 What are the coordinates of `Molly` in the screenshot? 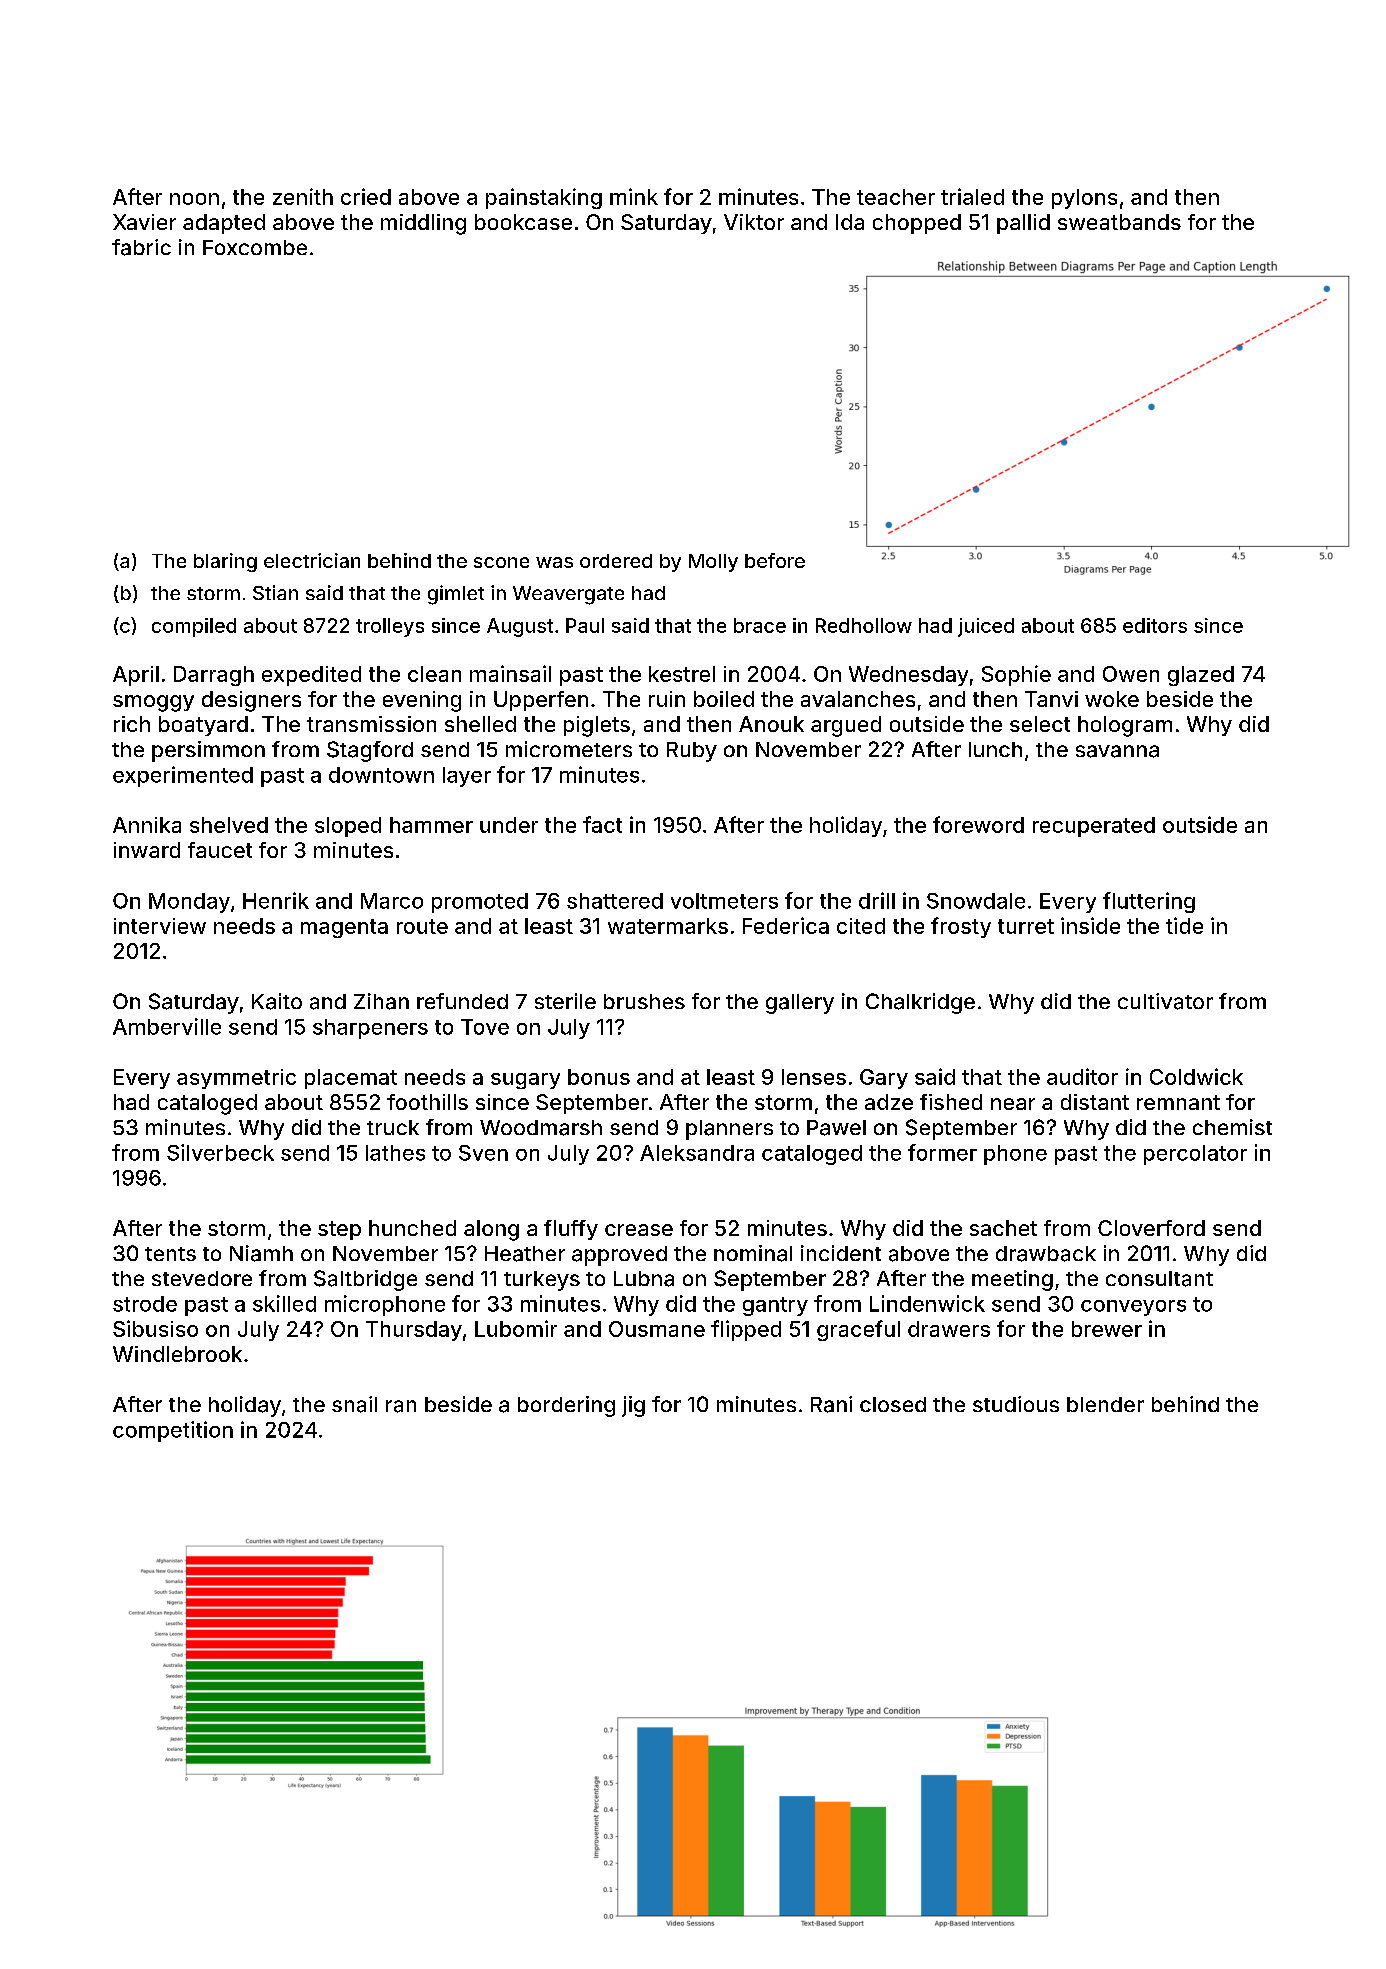 It's located at (713, 563).
